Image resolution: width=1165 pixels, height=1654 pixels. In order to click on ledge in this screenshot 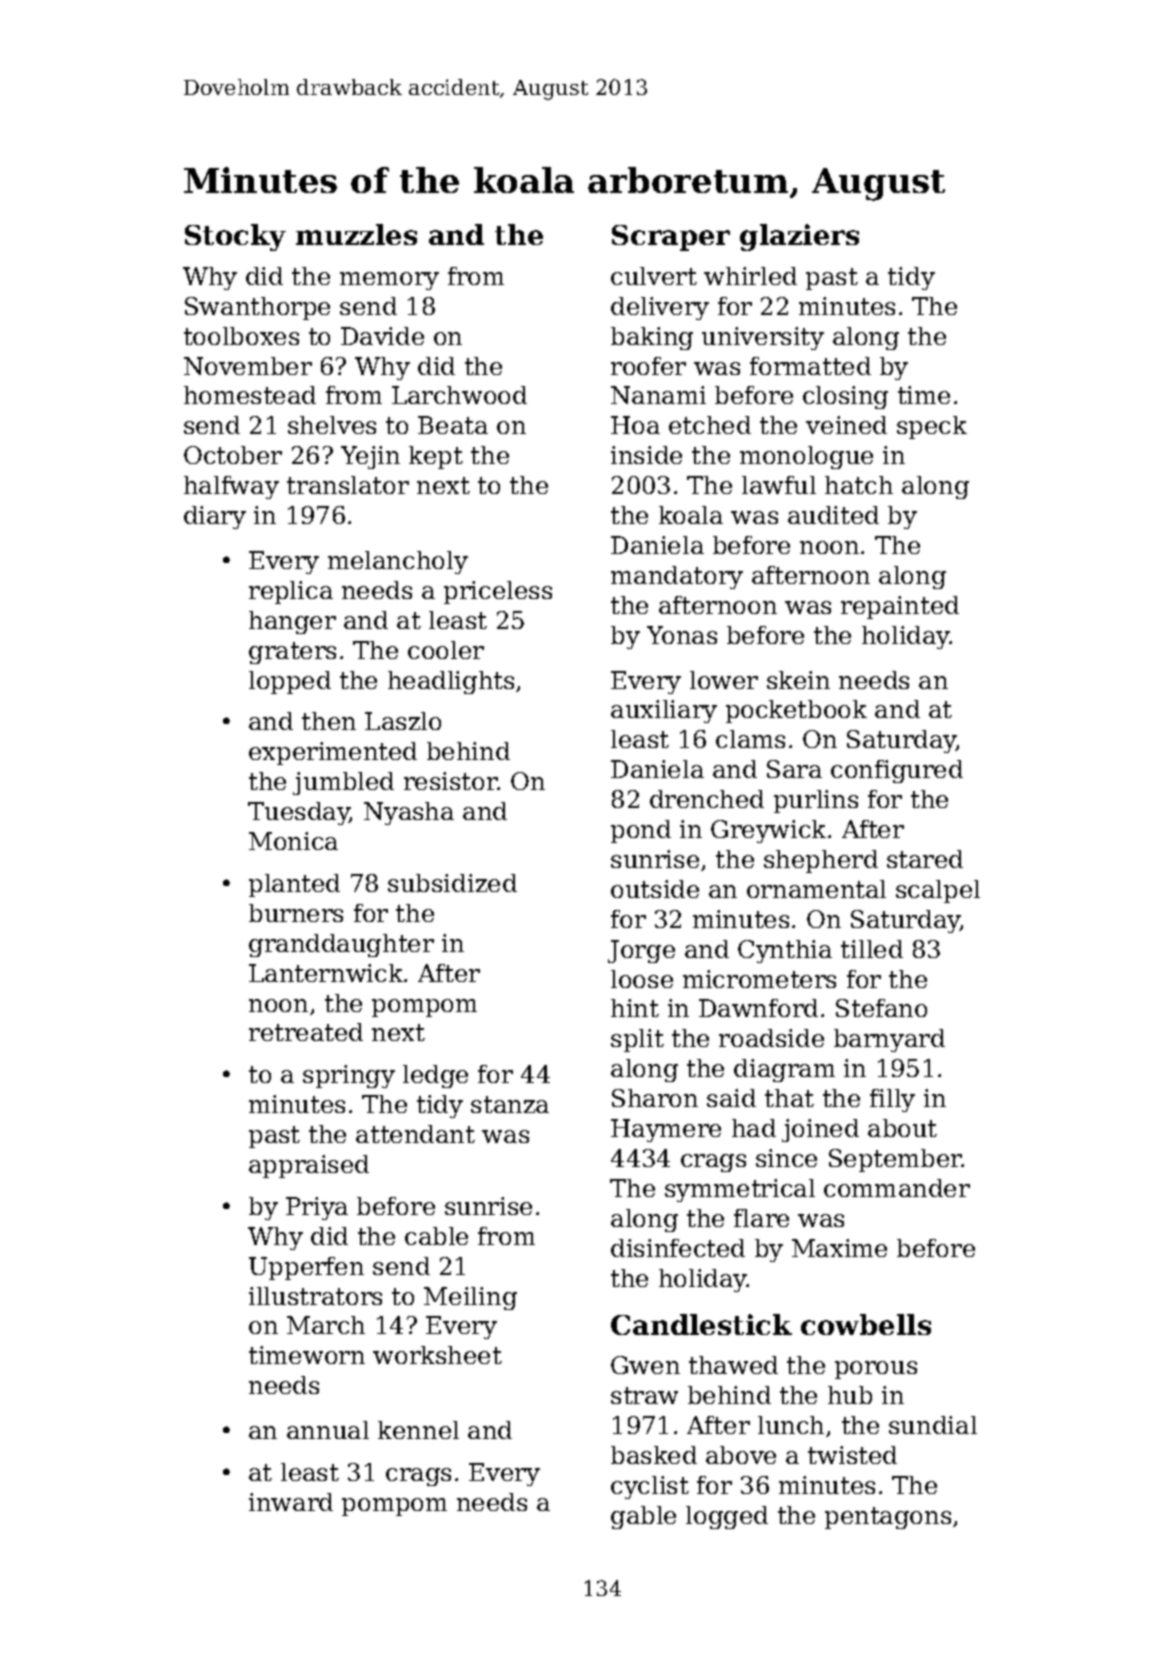, I will do `click(435, 1076)`.
